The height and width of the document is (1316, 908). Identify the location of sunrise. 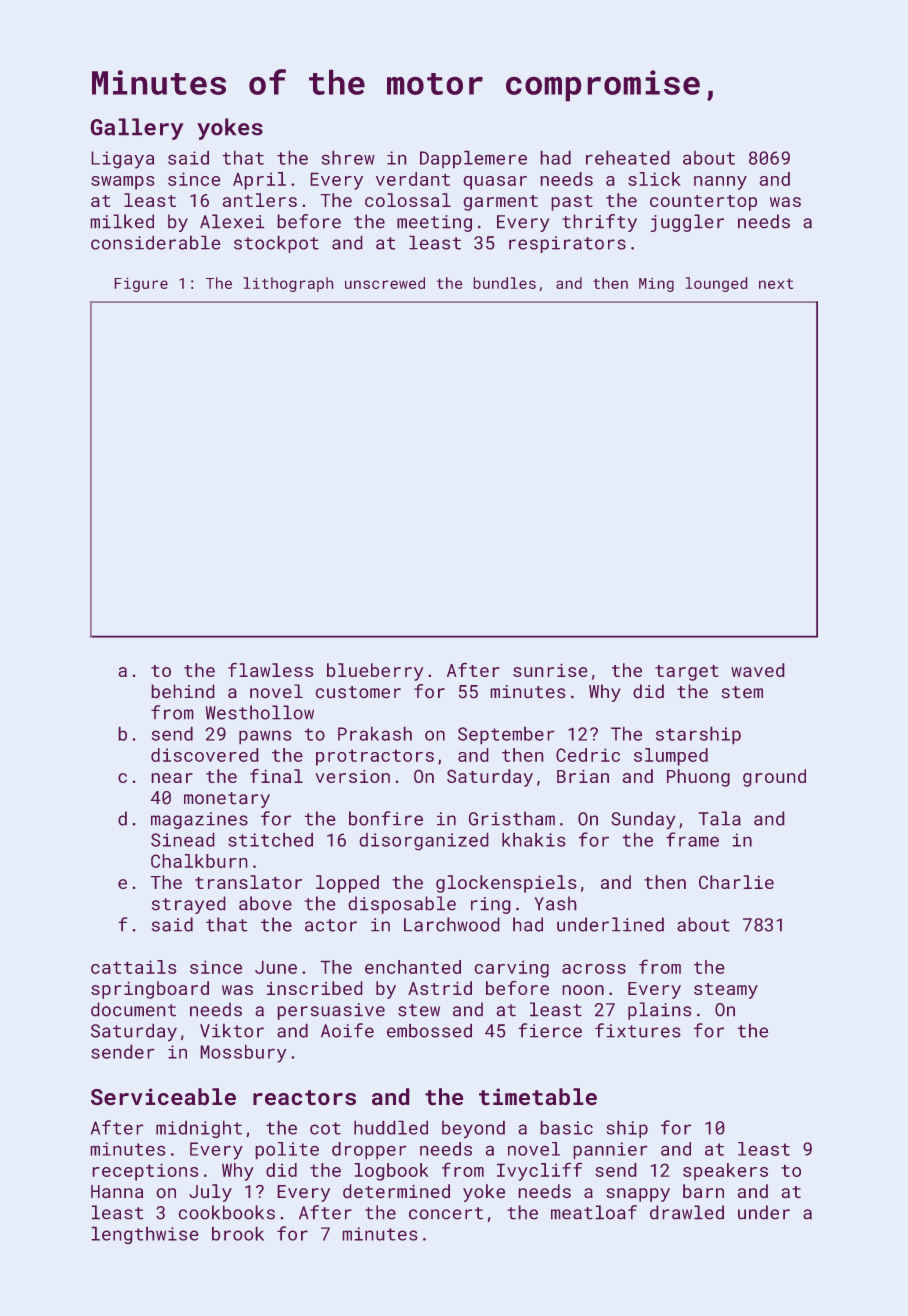
(550, 670).
